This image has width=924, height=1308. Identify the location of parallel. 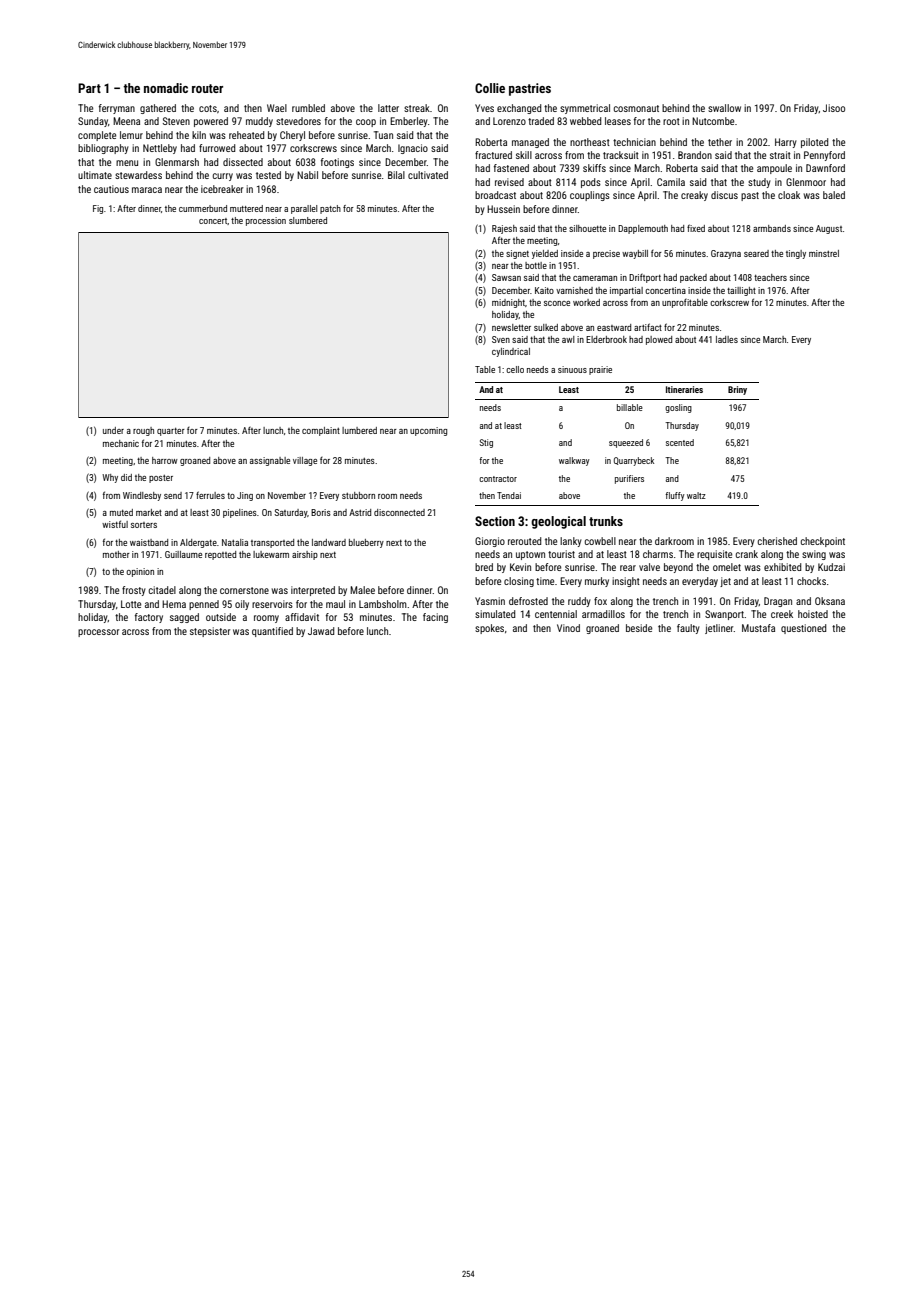
(304, 209).
